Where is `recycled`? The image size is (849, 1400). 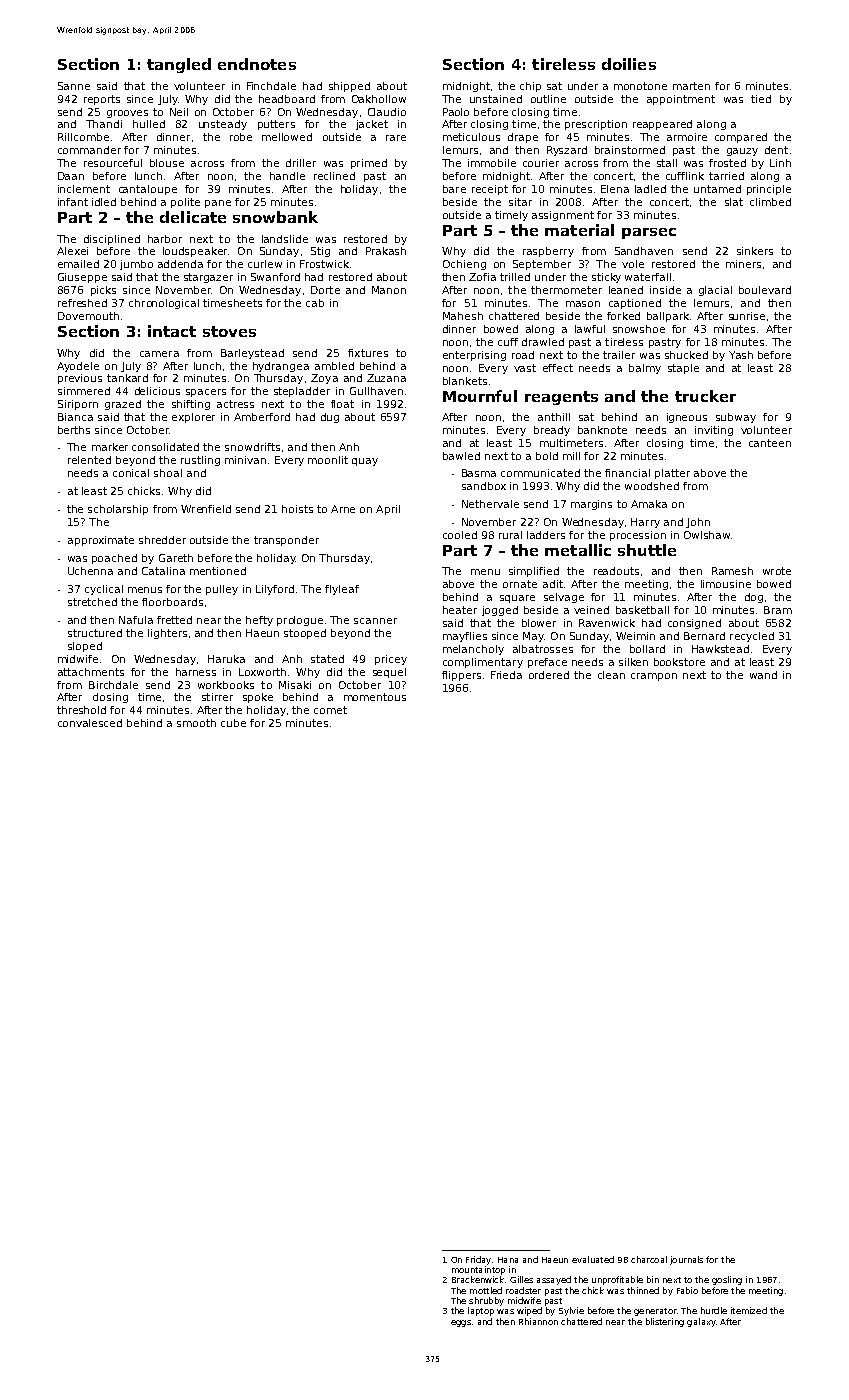
recycled is located at coordinates (752, 637).
